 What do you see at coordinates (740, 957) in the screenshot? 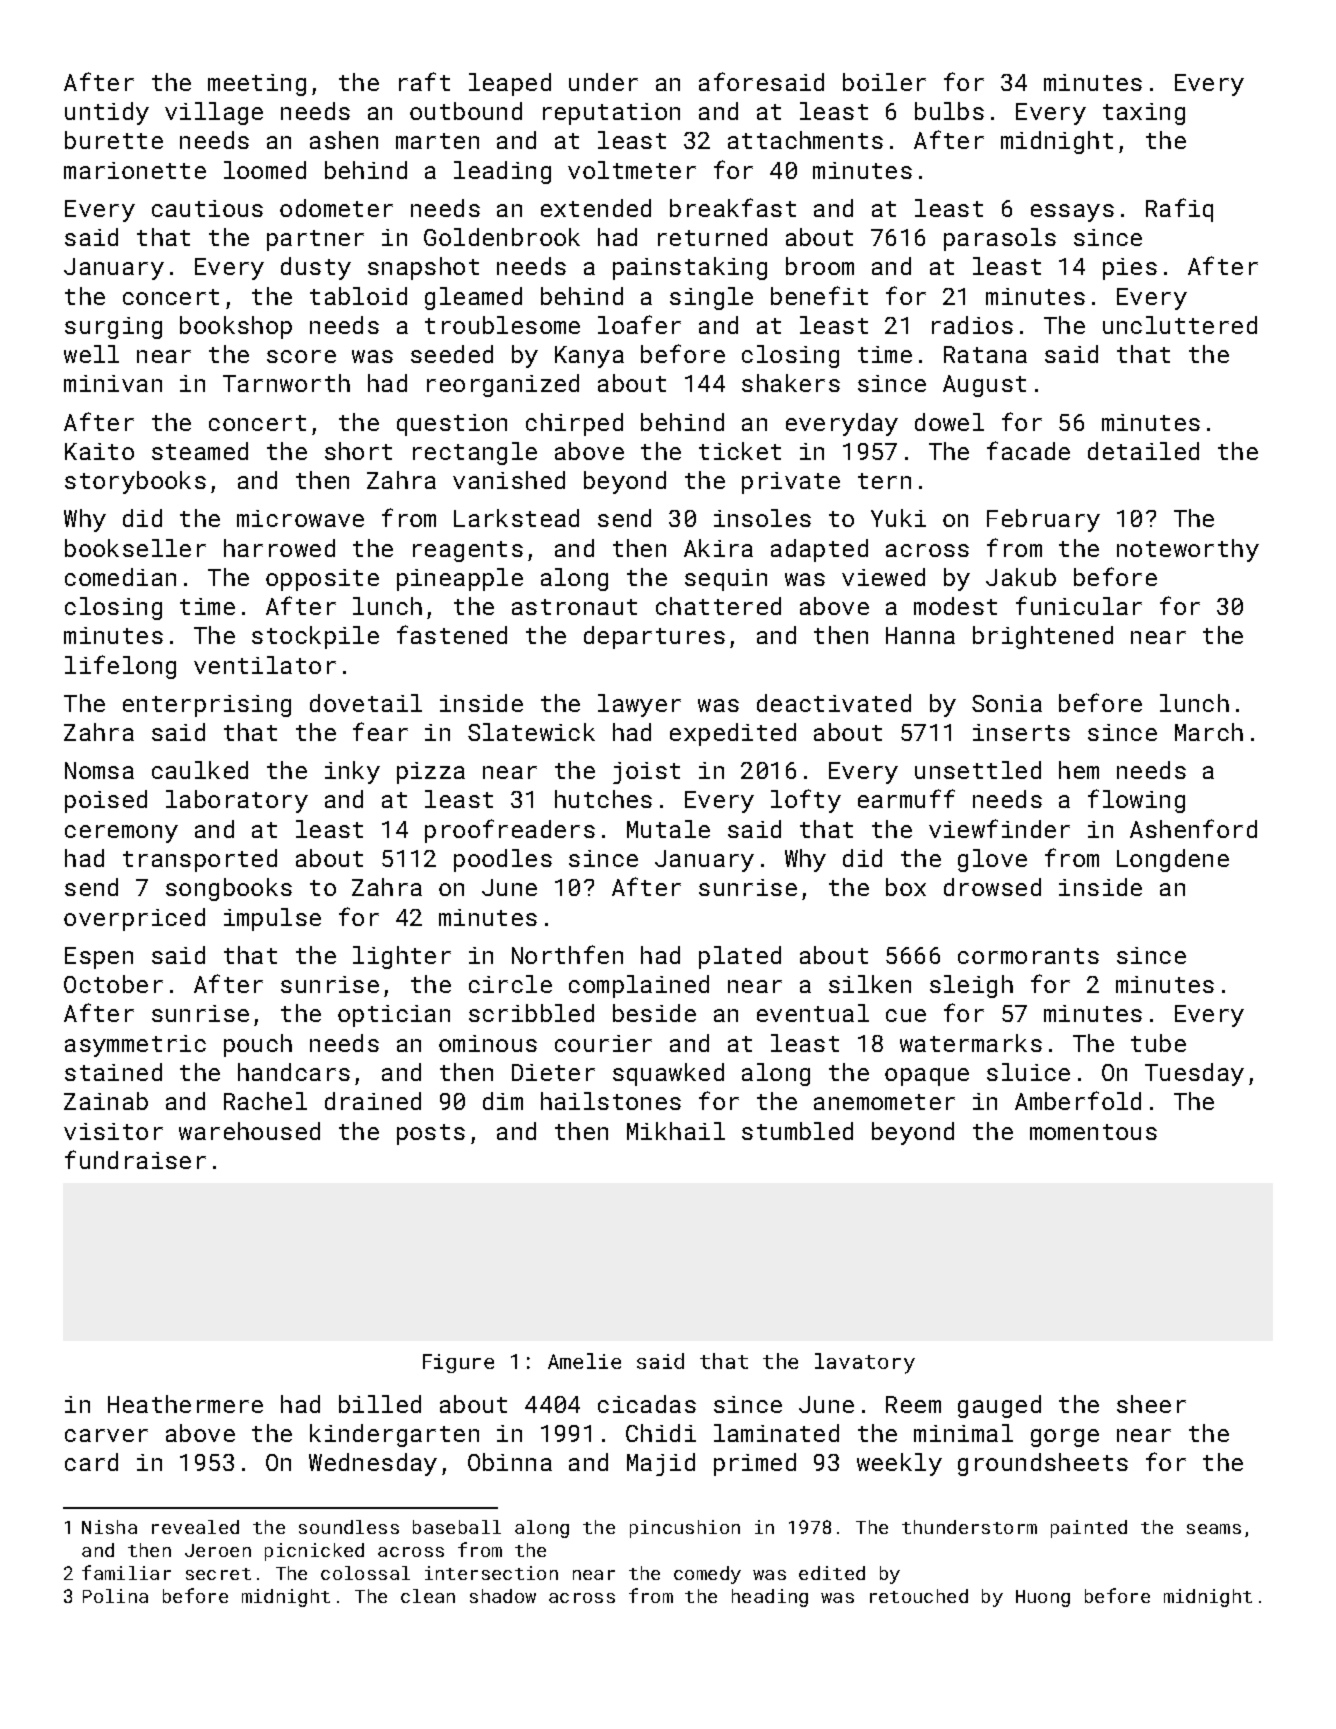
I see `plated` at bounding box center [740, 957].
